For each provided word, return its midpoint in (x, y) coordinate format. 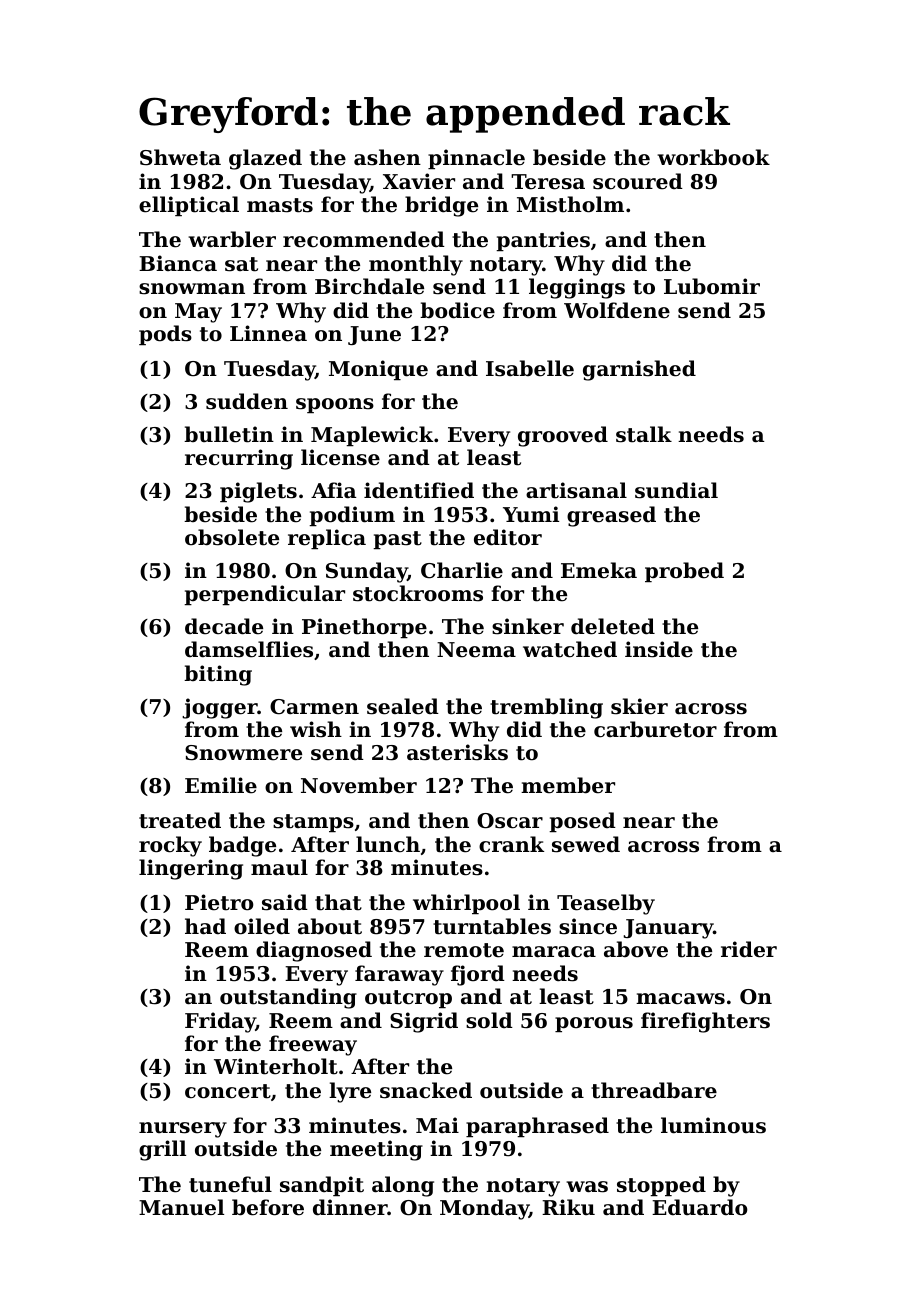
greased (611, 516)
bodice (457, 310)
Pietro (219, 902)
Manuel (181, 1207)
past (397, 540)
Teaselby (606, 904)
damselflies (249, 649)
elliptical (189, 206)
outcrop (408, 999)
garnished (639, 370)
